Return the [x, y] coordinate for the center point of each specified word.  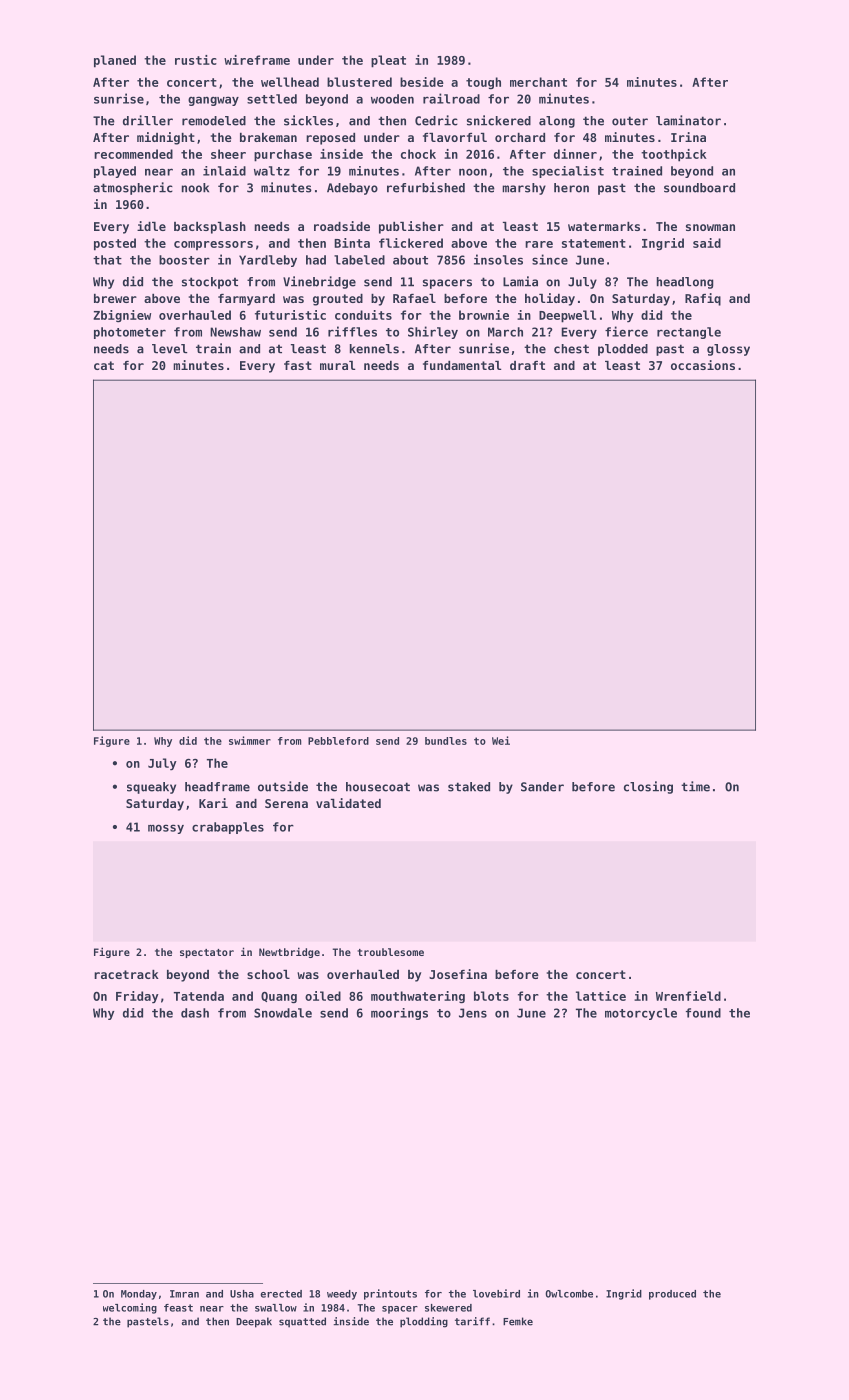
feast [178, 1308]
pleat [388, 61]
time [695, 786]
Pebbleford [338, 741]
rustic [196, 60]
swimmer [250, 740]
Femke [518, 1321]
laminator [688, 120]
